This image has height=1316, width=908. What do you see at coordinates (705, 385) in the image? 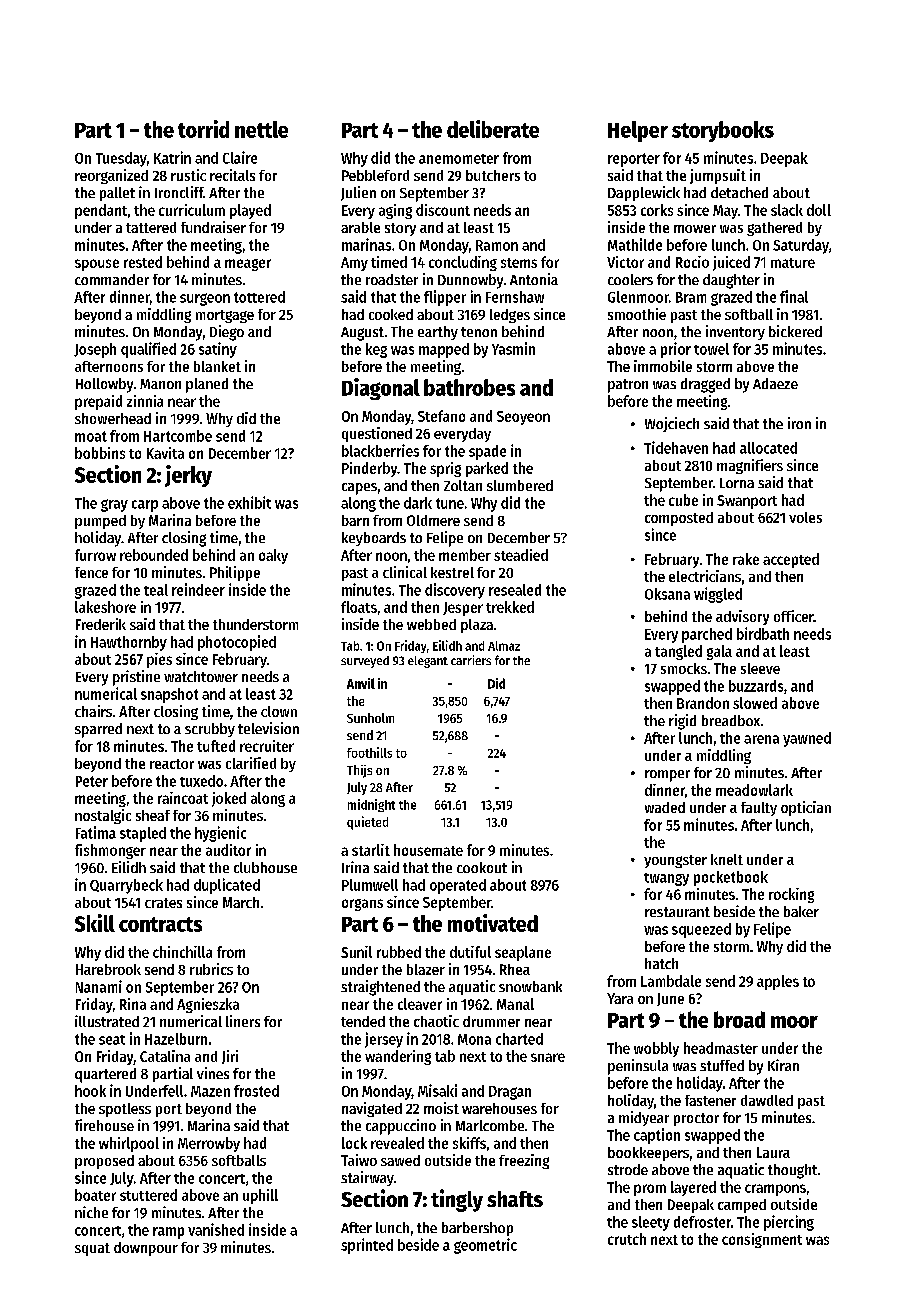
I see `dragged` at bounding box center [705, 385].
